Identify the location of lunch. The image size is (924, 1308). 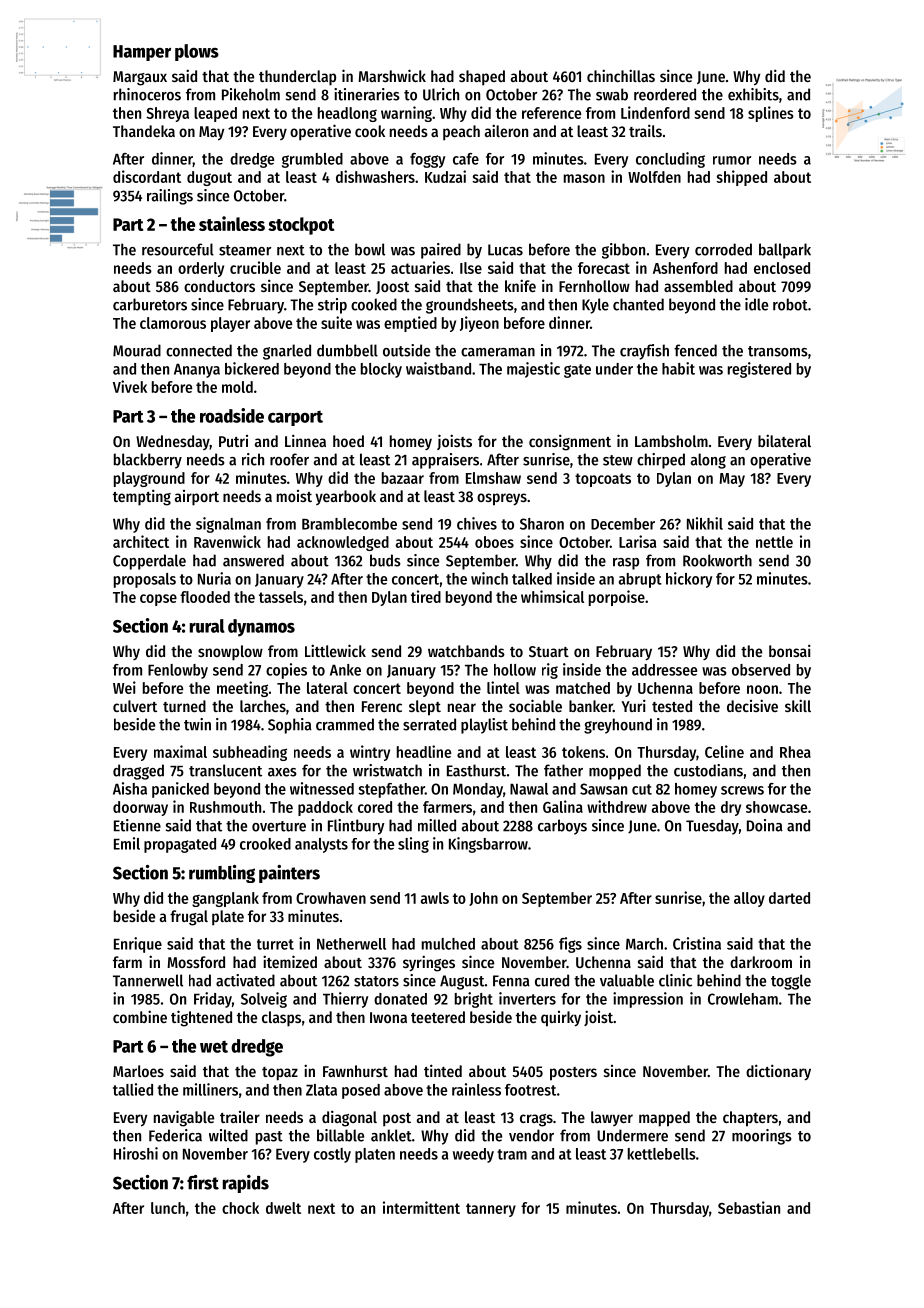
(168, 1208).
